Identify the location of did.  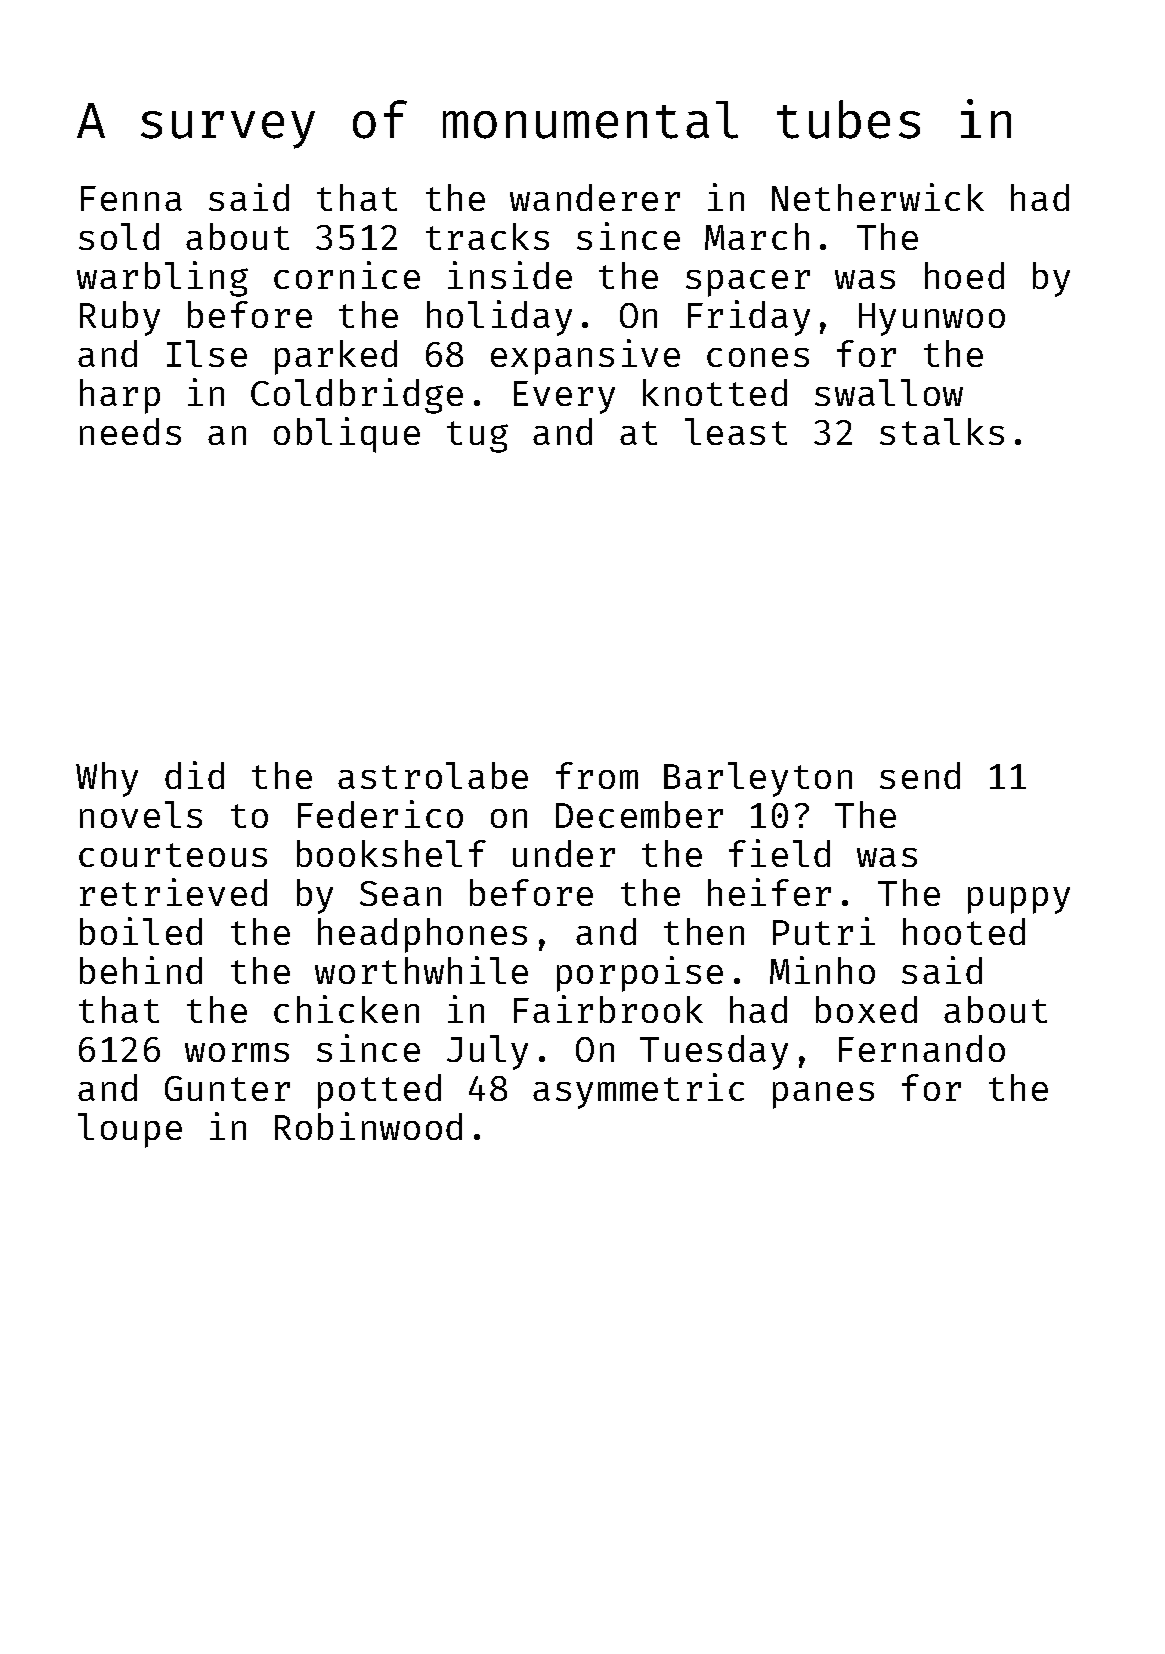
(194, 775).
